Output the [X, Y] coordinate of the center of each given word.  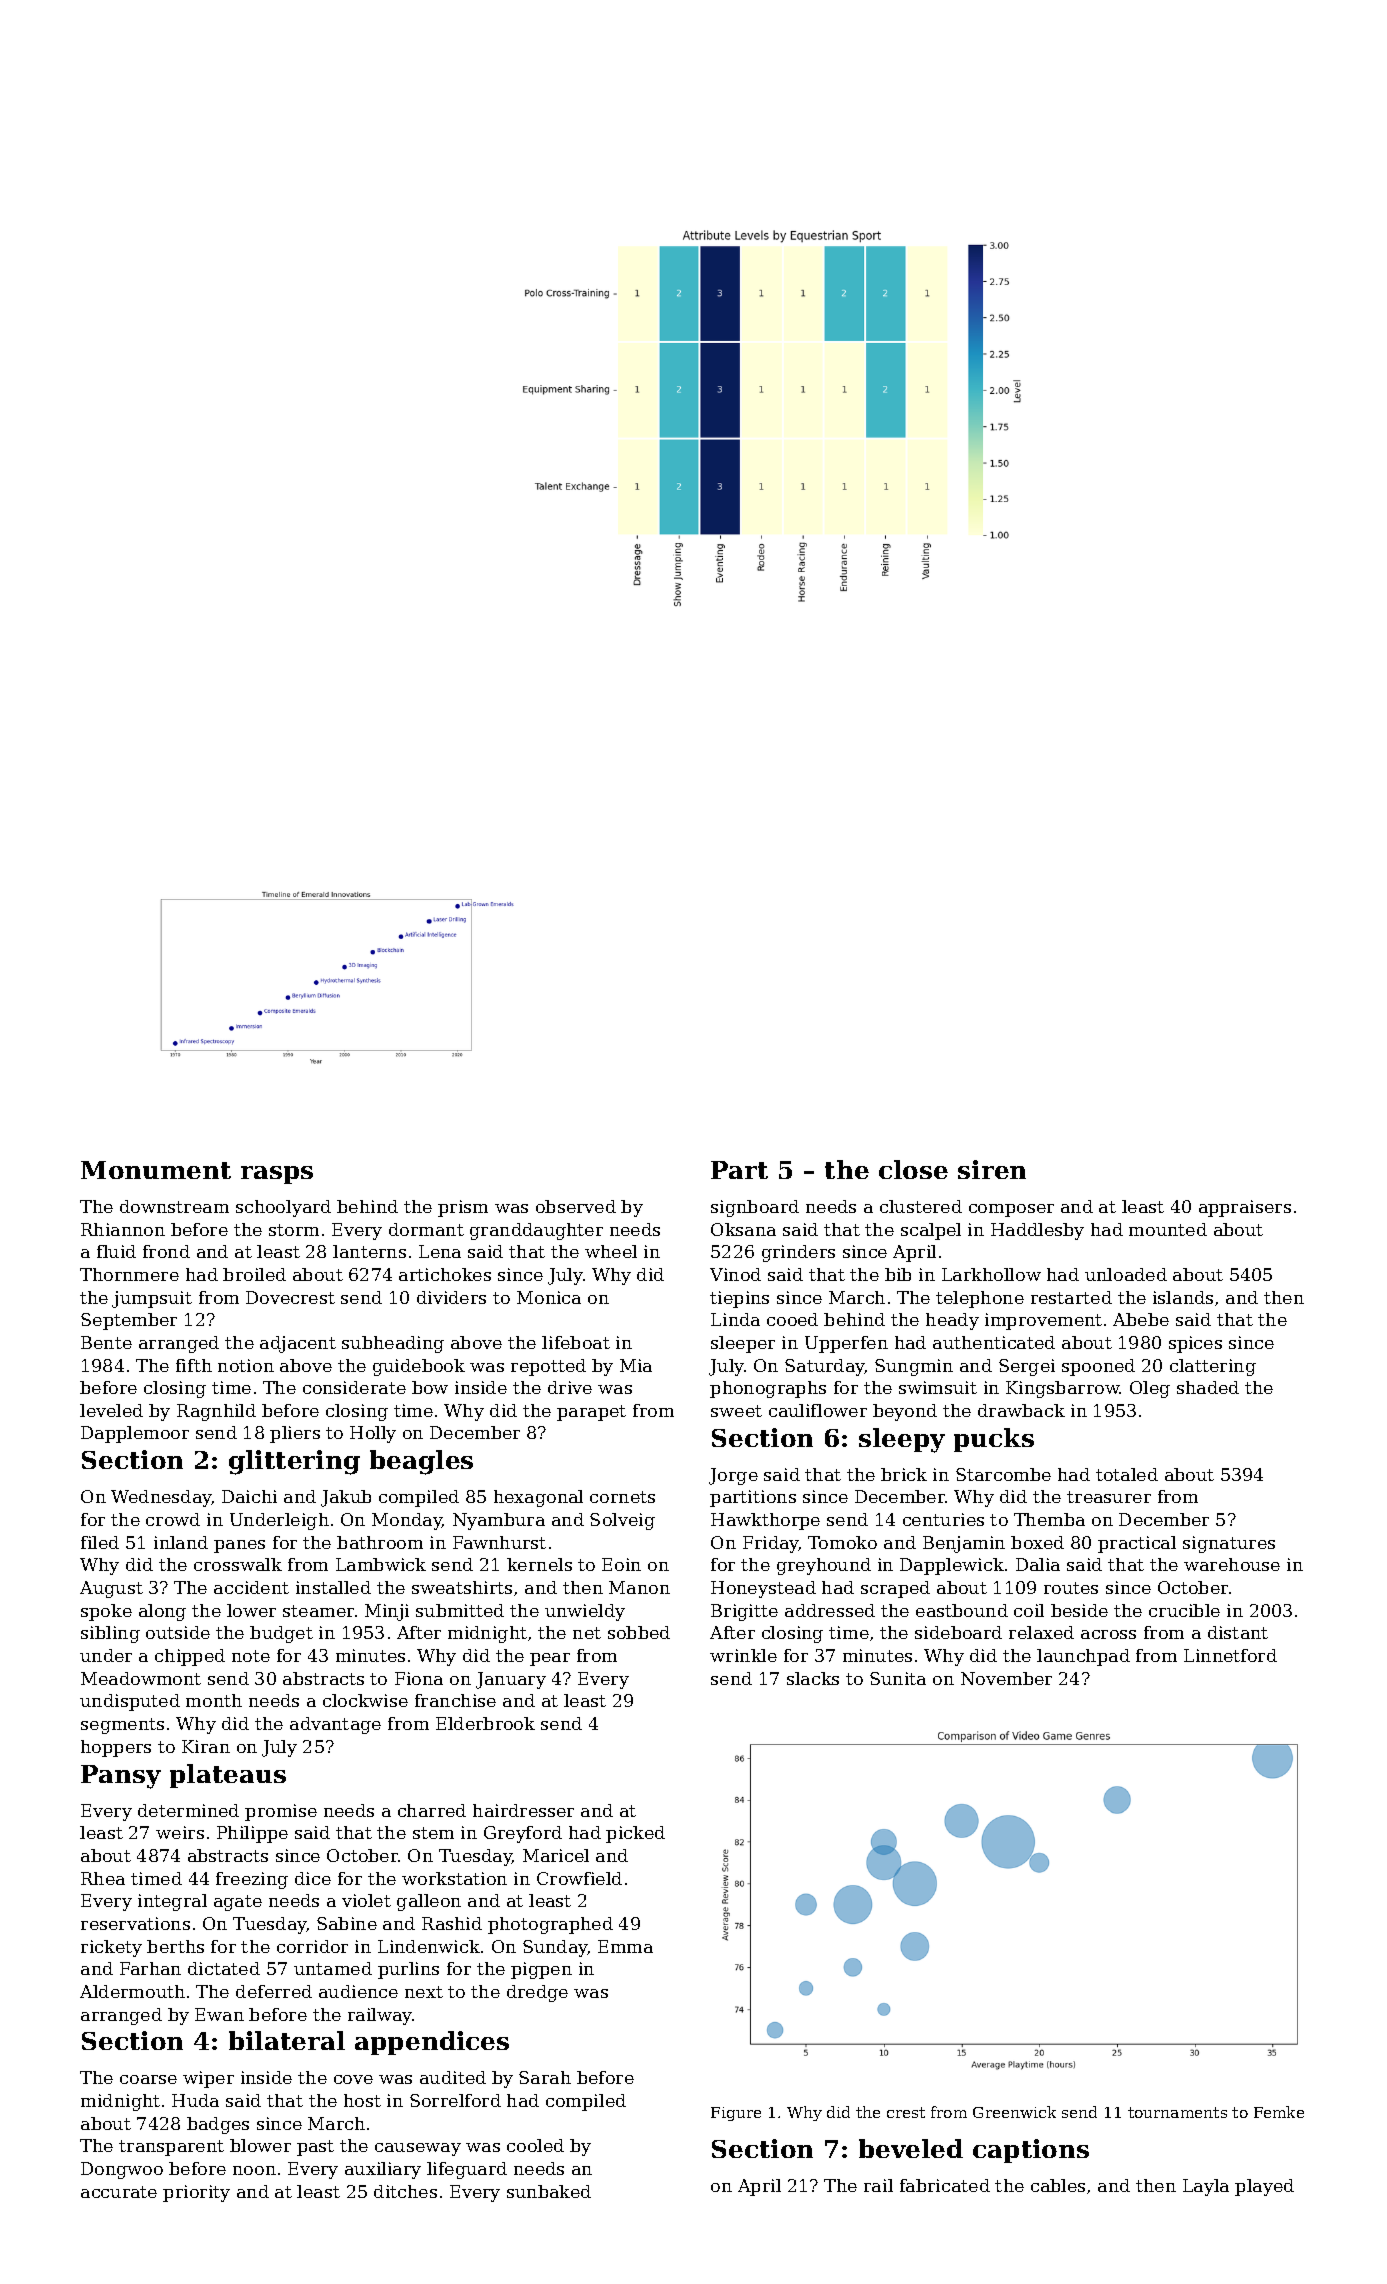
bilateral [287, 2040]
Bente [106, 1342]
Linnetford [1230, 1655]
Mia [636, 1365]
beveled [911, 2148]
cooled [535, 2145]
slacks [813, 1678]
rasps [277, 1175]
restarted [1071, 1297]
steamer [318, 1611]
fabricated [945, 2185]
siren [992, 1169]
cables [1058, 2185]
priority [196, 2193]
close [913, 1169]
